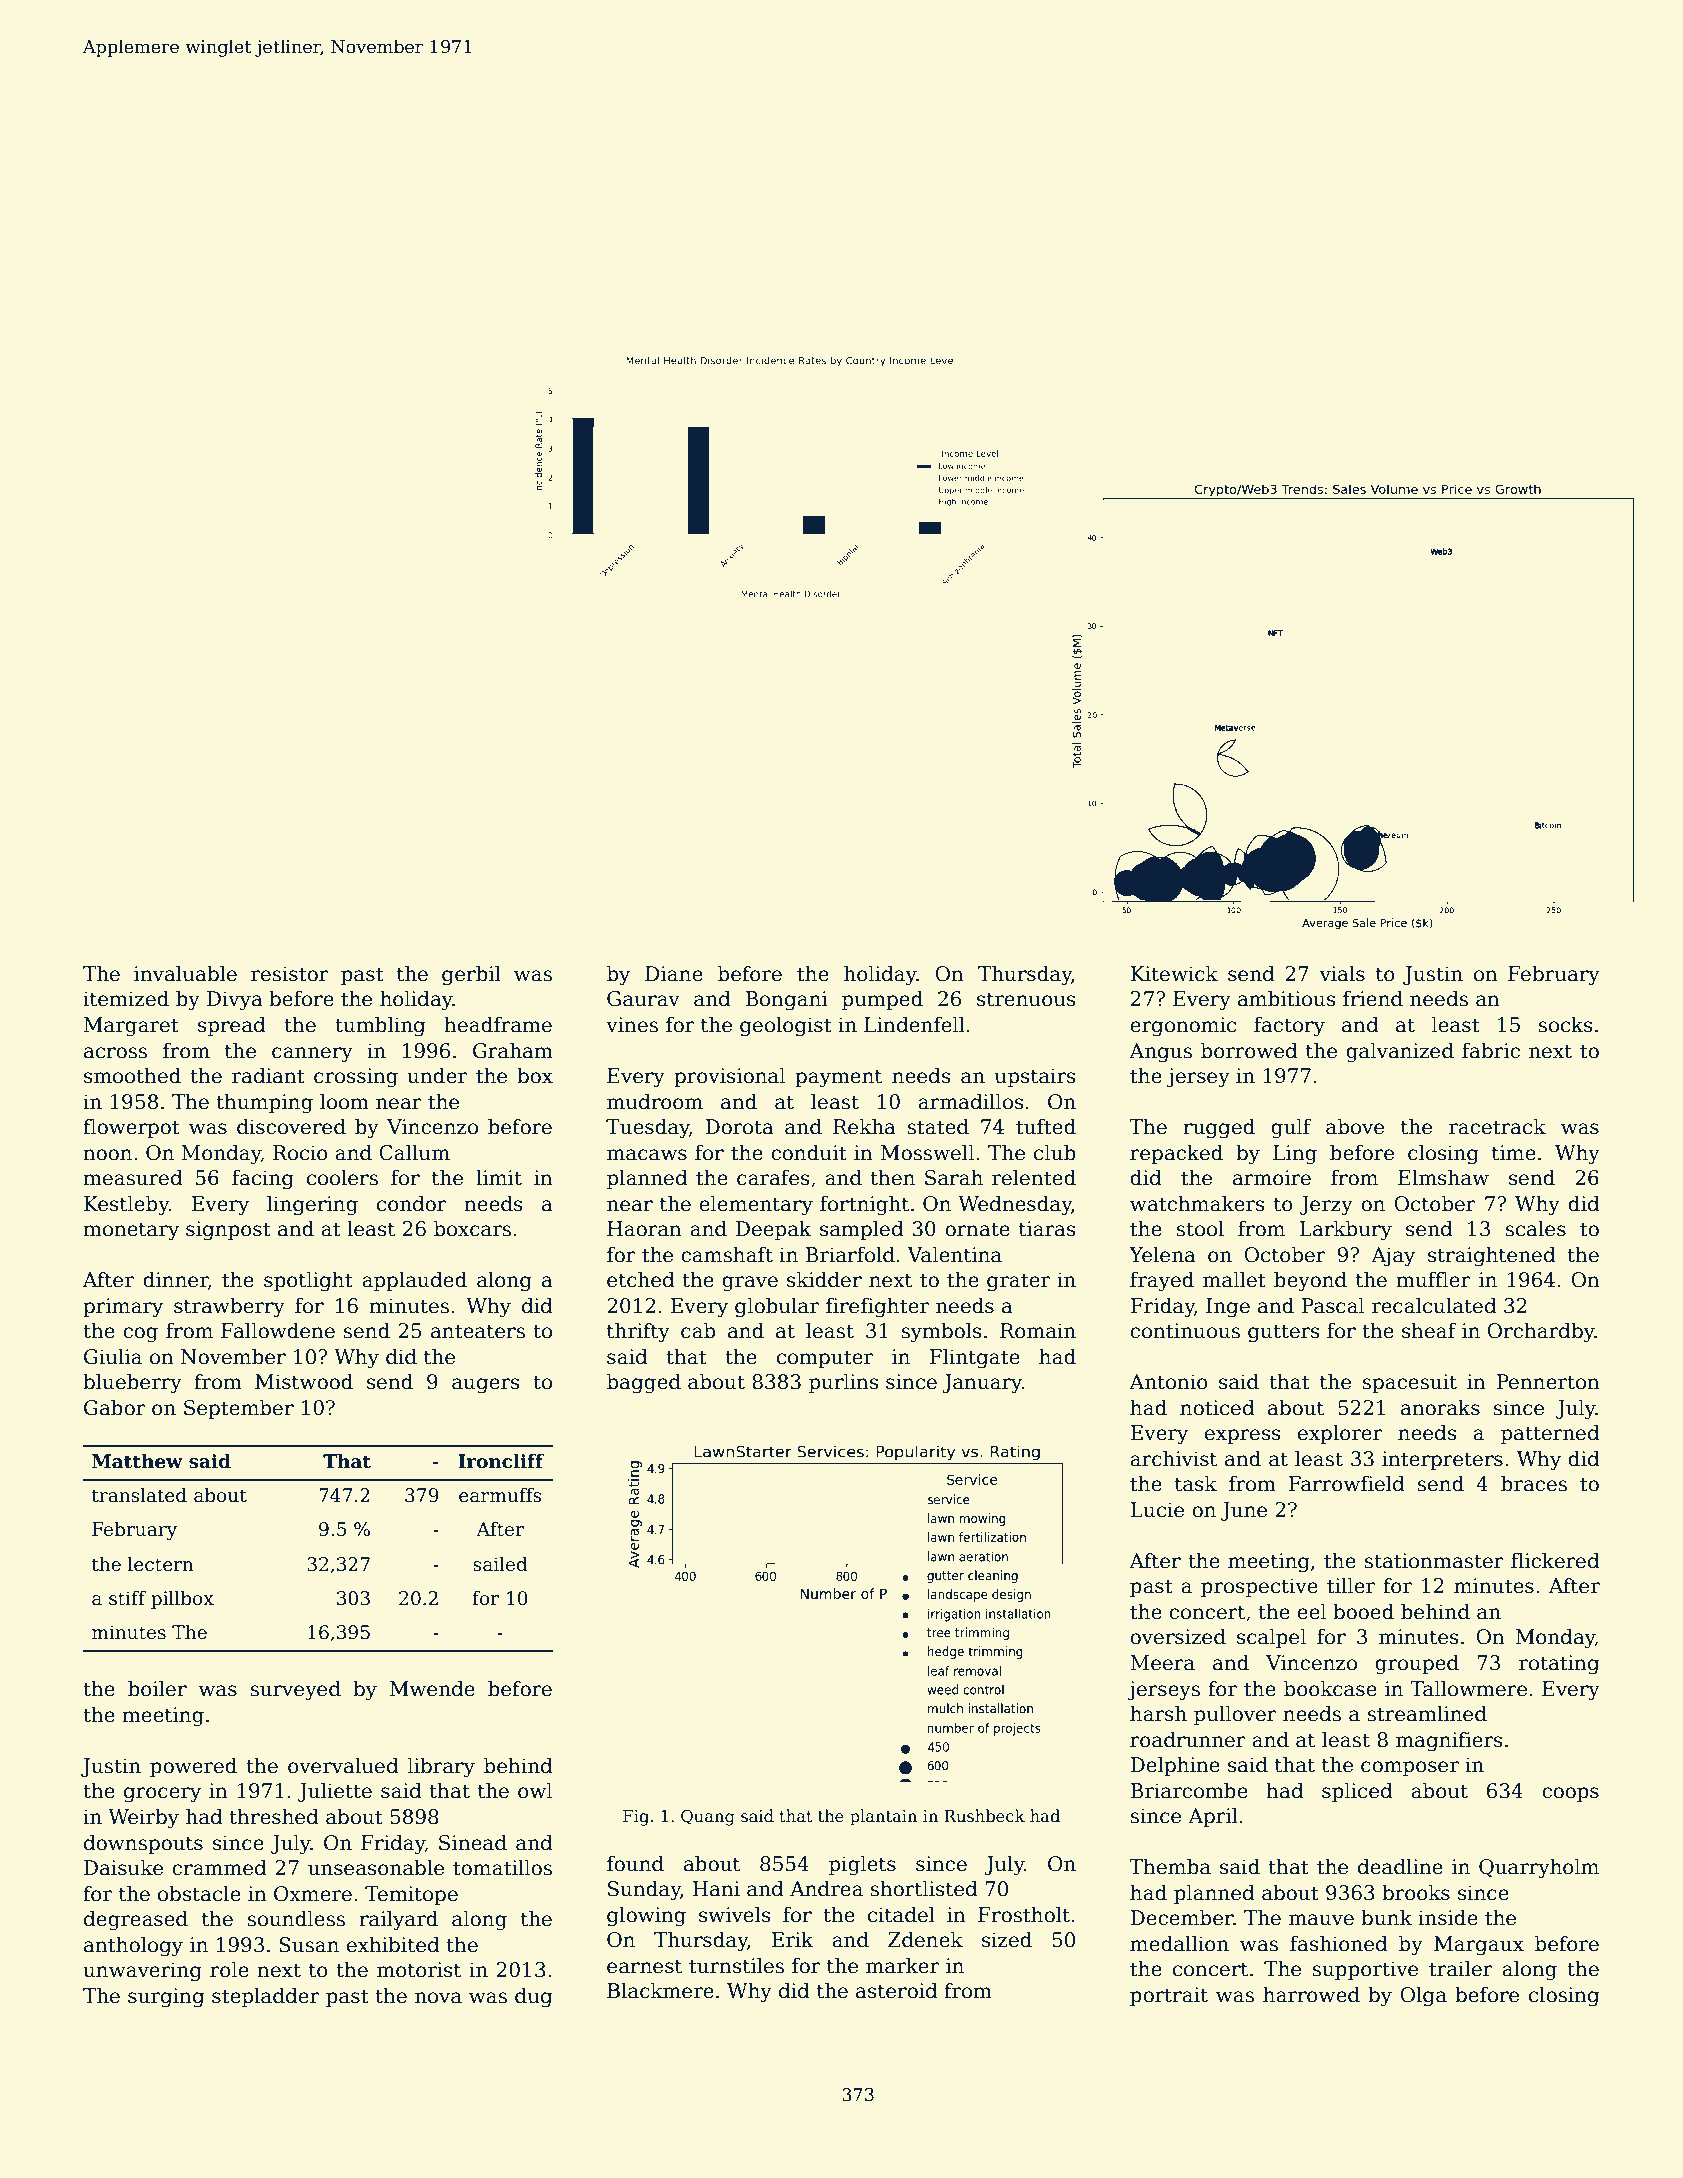 This page has width=1683, height=2178. Describe the element at coordinates (1185, 1331) in the page. I see `continuous` at that location.
